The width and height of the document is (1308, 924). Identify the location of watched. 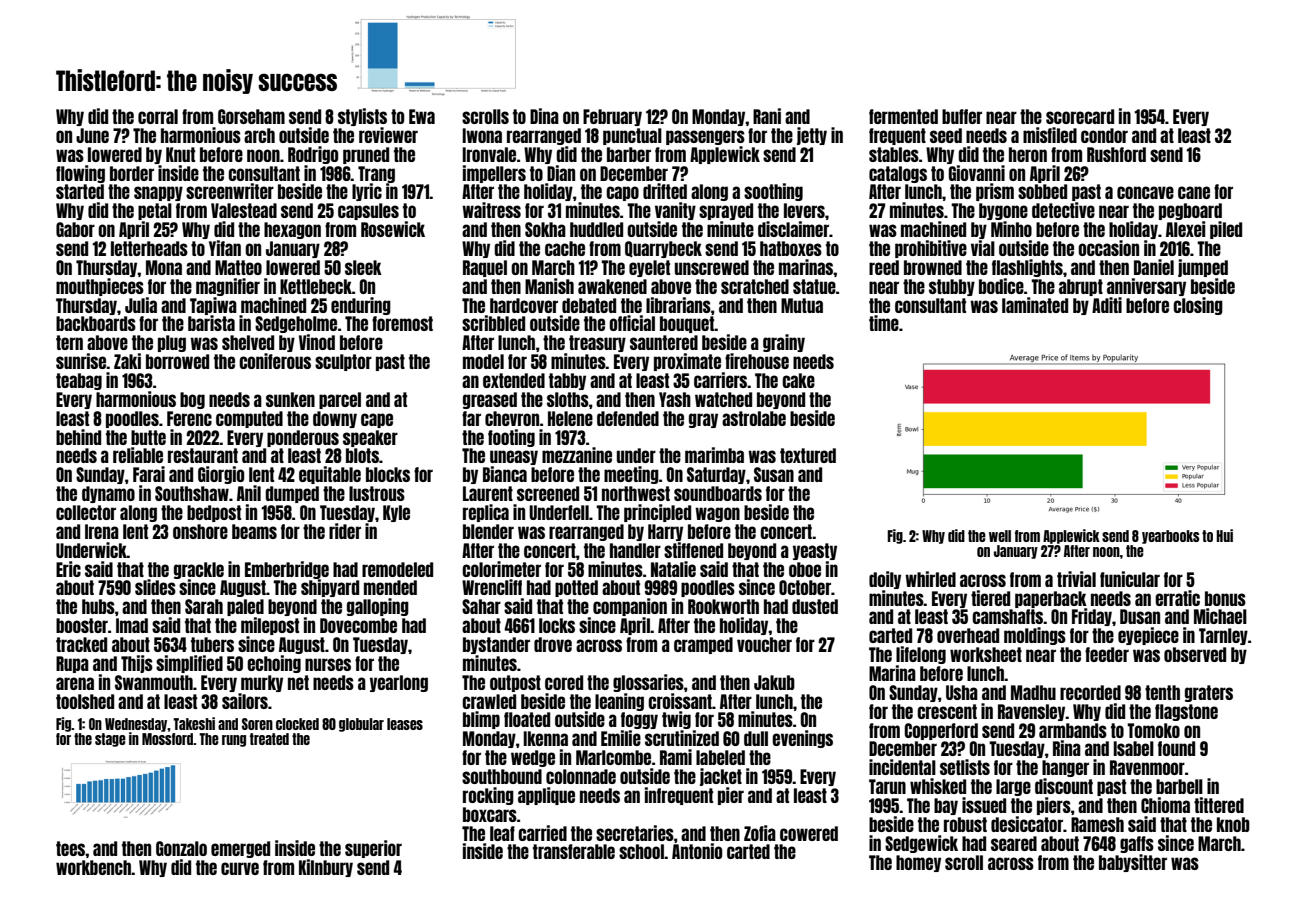
(723, 399).
